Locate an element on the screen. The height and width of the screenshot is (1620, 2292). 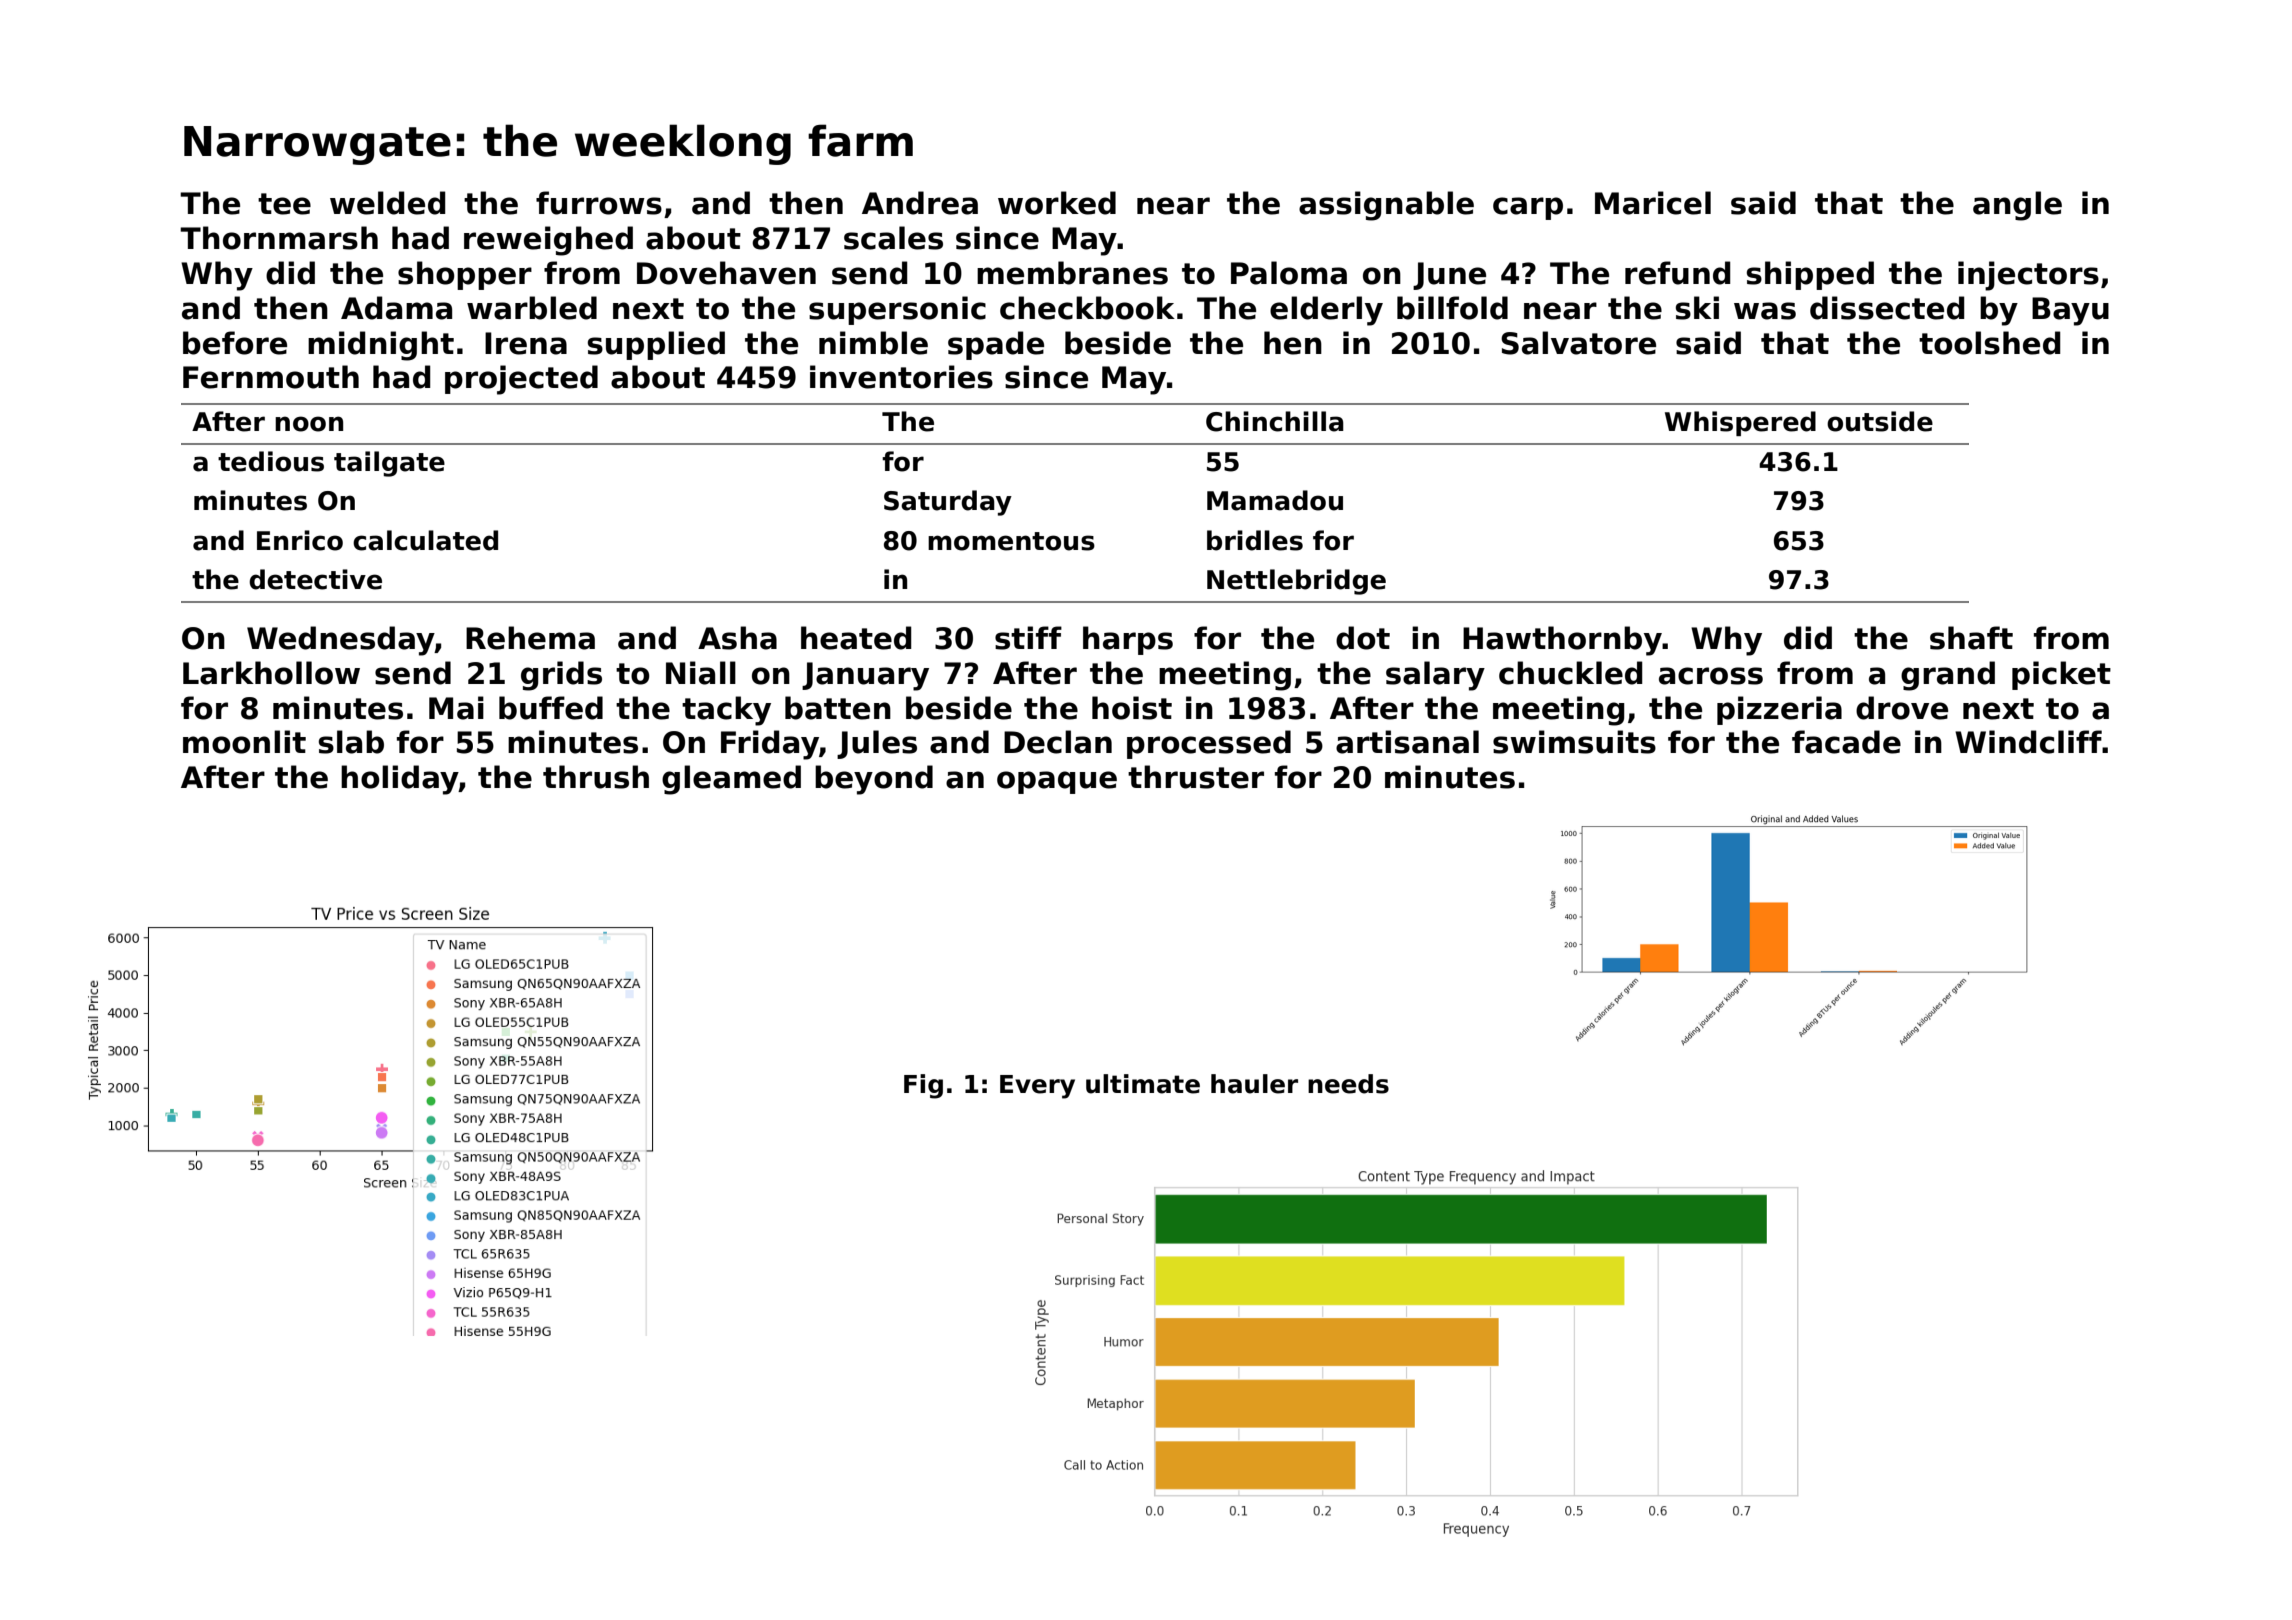
hauler is located at coordinates (1254, 1084).
